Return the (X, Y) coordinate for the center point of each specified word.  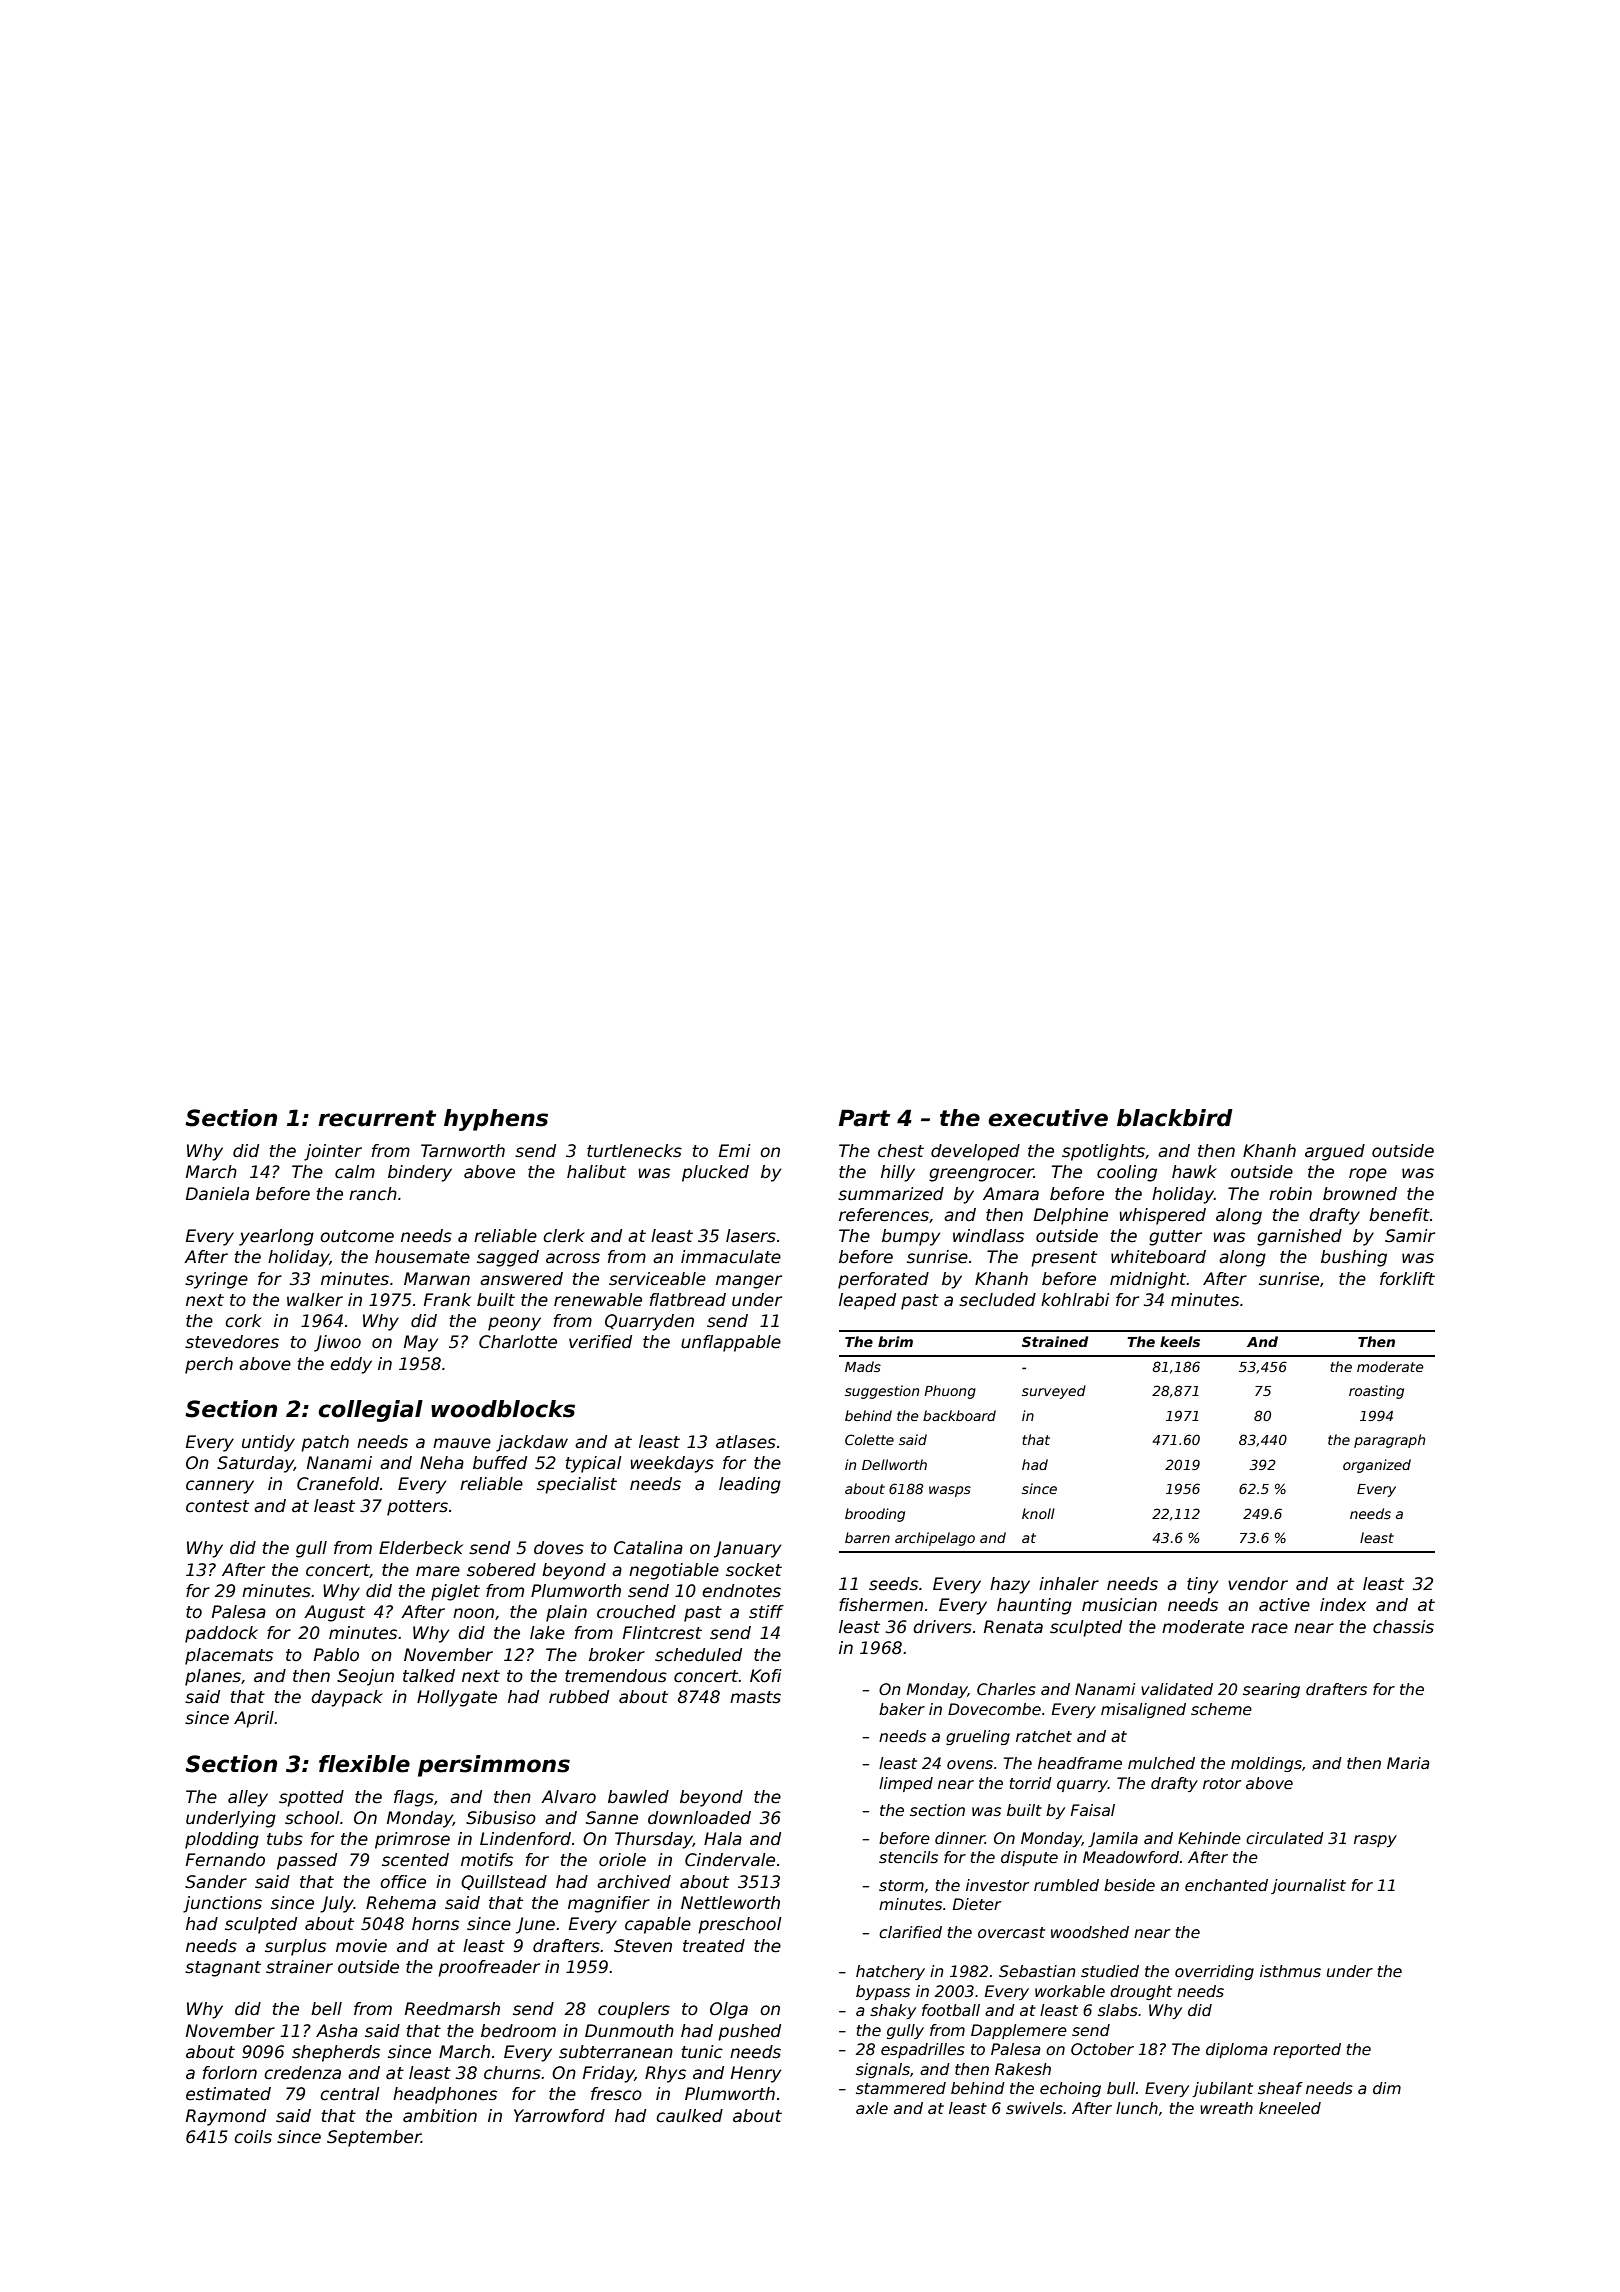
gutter (1175, 1238)
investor (997, 1885)
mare (438, 1571)
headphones (445, 2095)
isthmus (1290, 1971)
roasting (1376, 1392)
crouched (636, 1612)
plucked (715, 1173)
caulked (689, 2116)
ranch (373, 1194)
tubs (285, 1839)
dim (1387, 2088)
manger (749, 1282)
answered (521, 1279)
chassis (1403, 1627)
